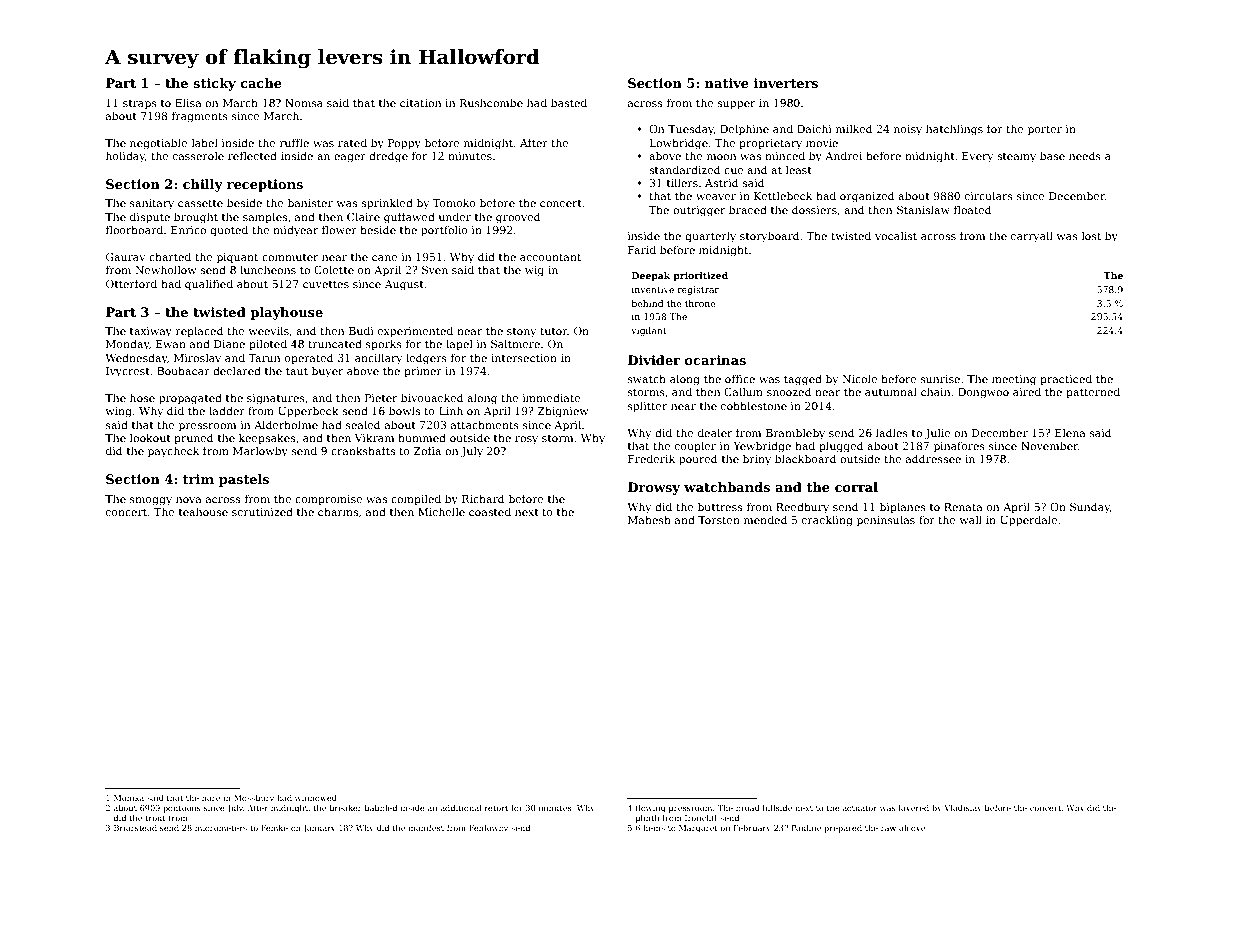  Describe the element at coordinates (129, 797) in the screenshot. I see `Monika` at that location.
